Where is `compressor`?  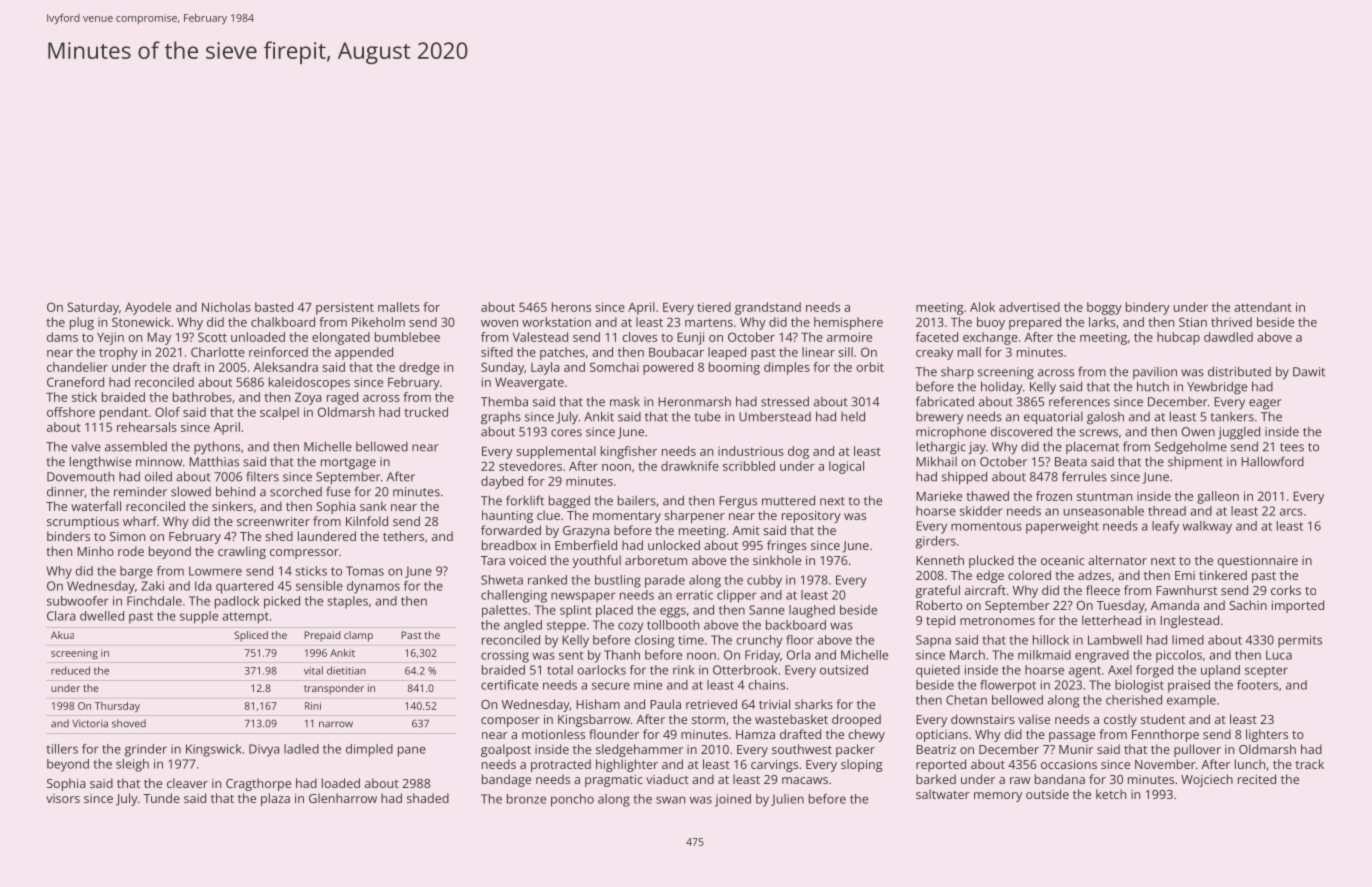 compressor is located at coordinates (304, 554).
